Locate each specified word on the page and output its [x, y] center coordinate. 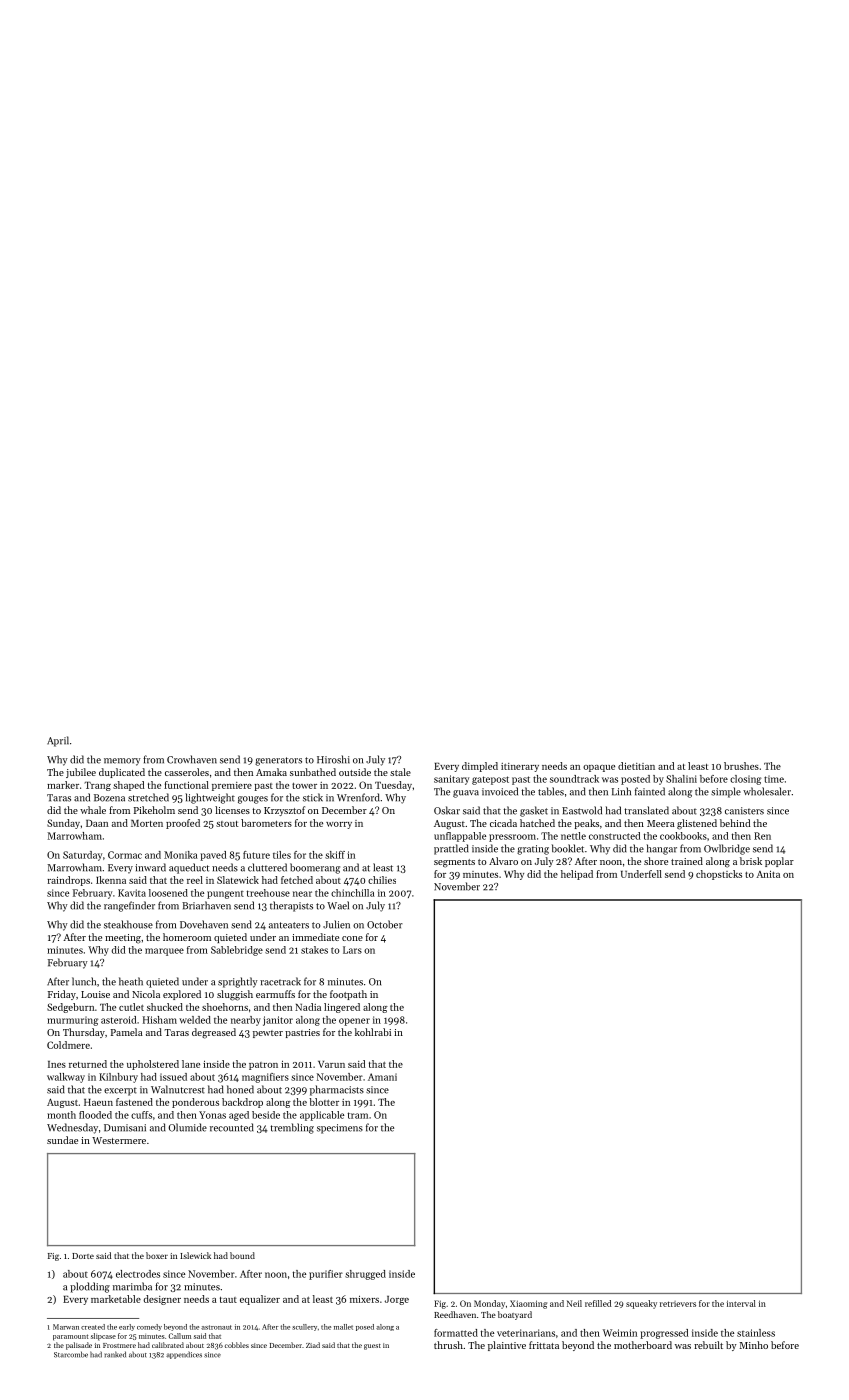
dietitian [636, 766]
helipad [577, 875]
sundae [62, 1140]
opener [354, 1022]
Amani [382, 1077]
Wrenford [358, 797]
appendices [184, 1355]
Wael [338, 905]
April [58, 741]
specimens [340, 1129]
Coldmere [68, 1045]
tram [358, 1115]
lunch [84, 981]
